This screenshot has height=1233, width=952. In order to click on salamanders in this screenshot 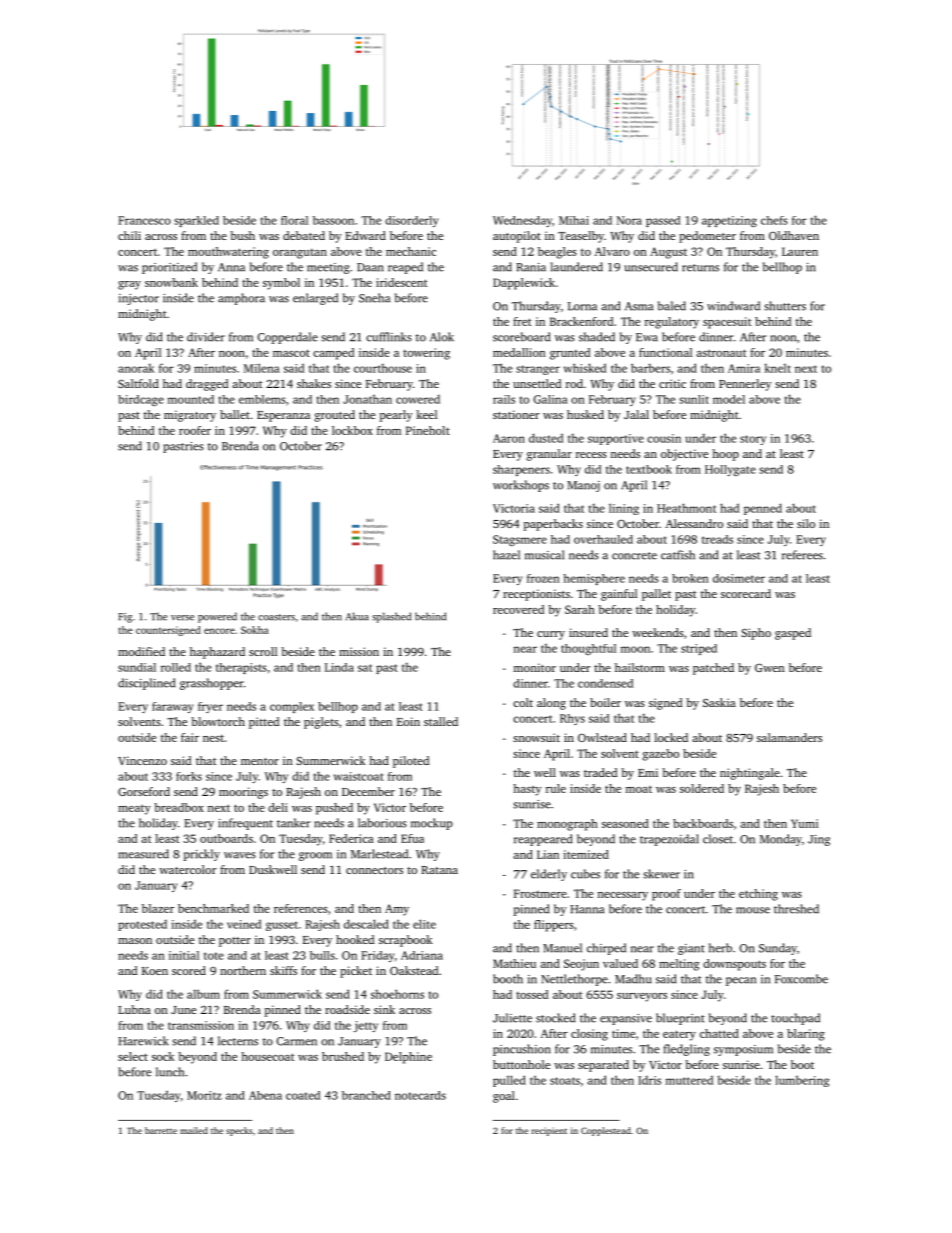, I will do `click(789, 737)`.
